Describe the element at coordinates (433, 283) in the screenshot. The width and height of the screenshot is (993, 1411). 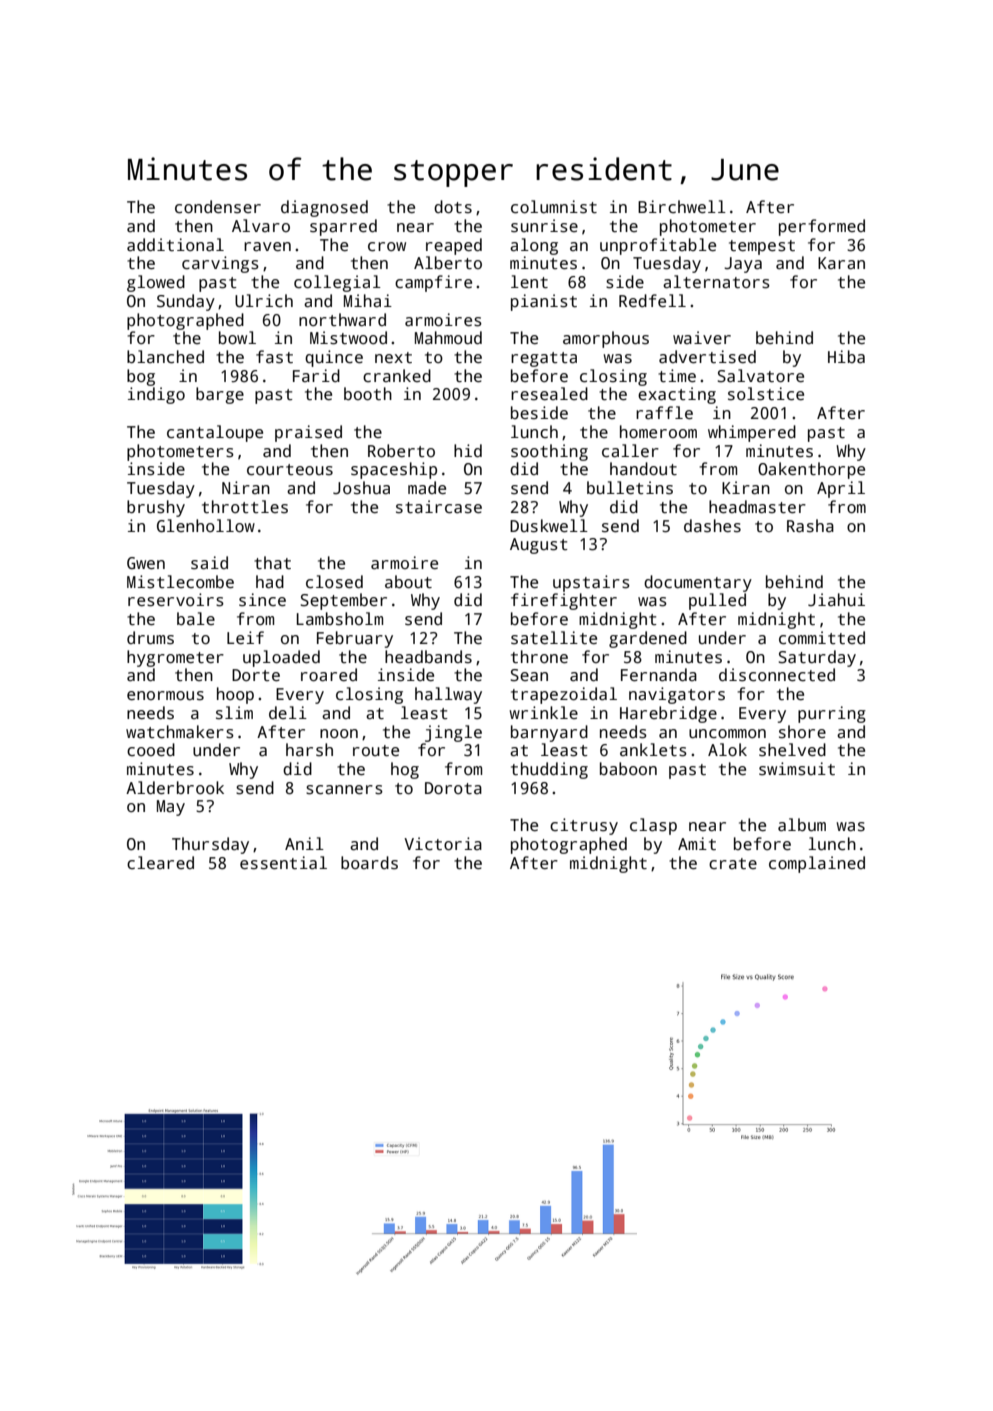
I see `campfire` at that location.
